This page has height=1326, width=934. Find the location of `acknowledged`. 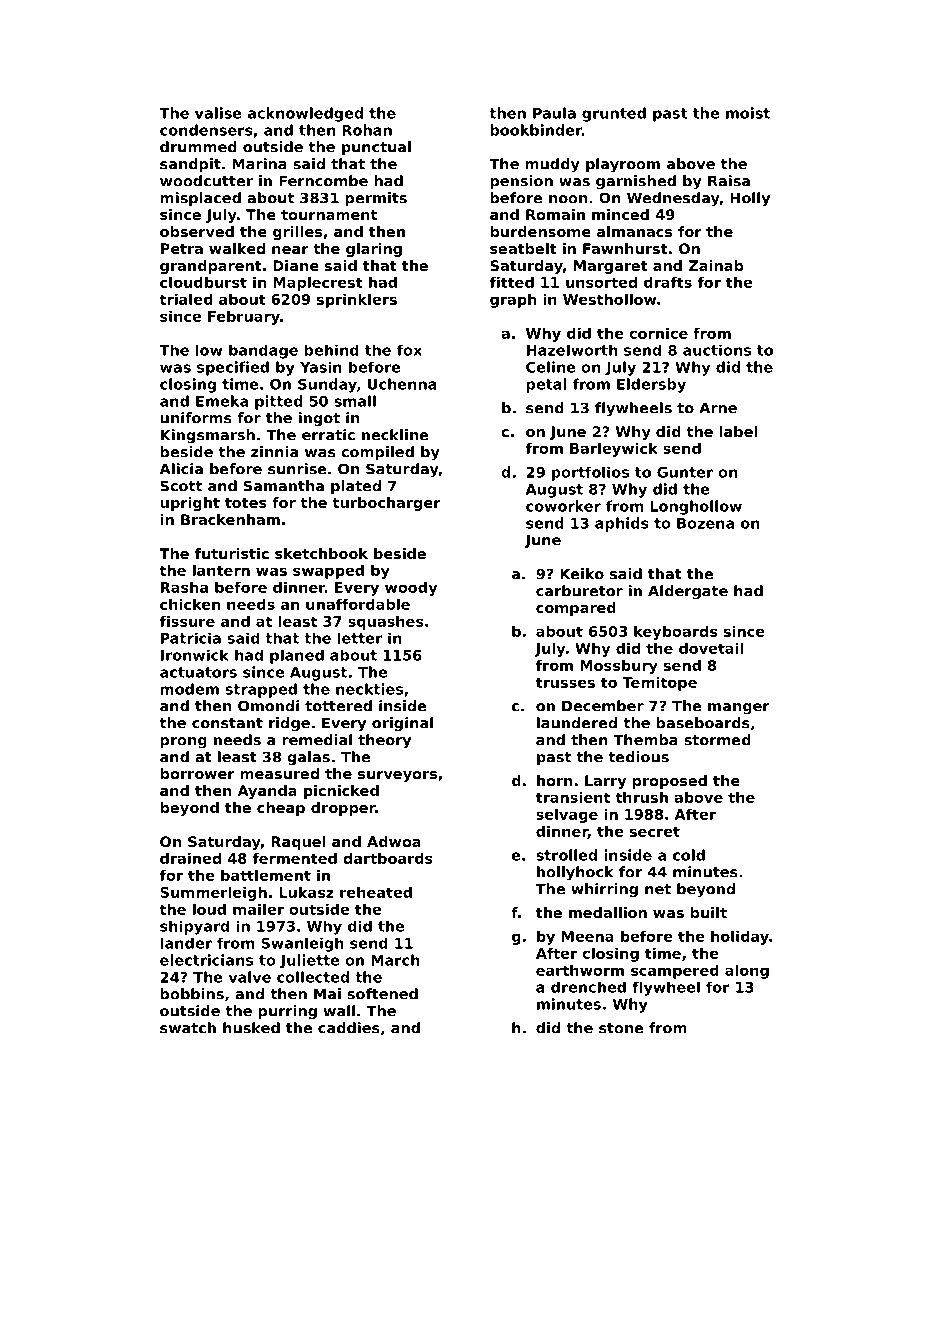

acknowledged is located at coordinates (305, 114).
